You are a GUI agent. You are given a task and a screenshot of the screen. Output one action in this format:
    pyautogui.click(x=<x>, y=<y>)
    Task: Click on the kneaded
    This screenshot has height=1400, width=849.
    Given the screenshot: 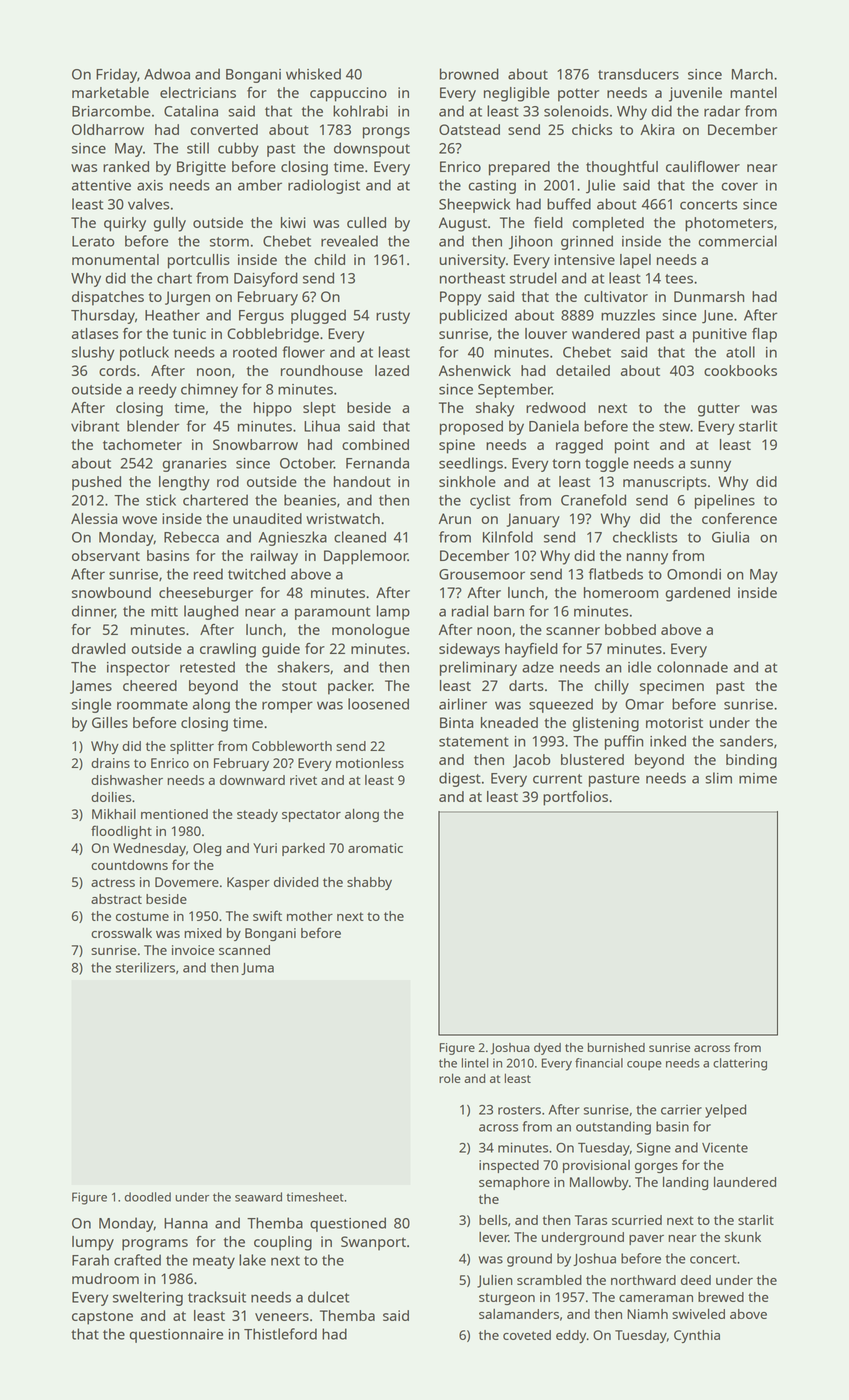 What is the action you would take?
    pyautogui.click(x=509, y=722)
